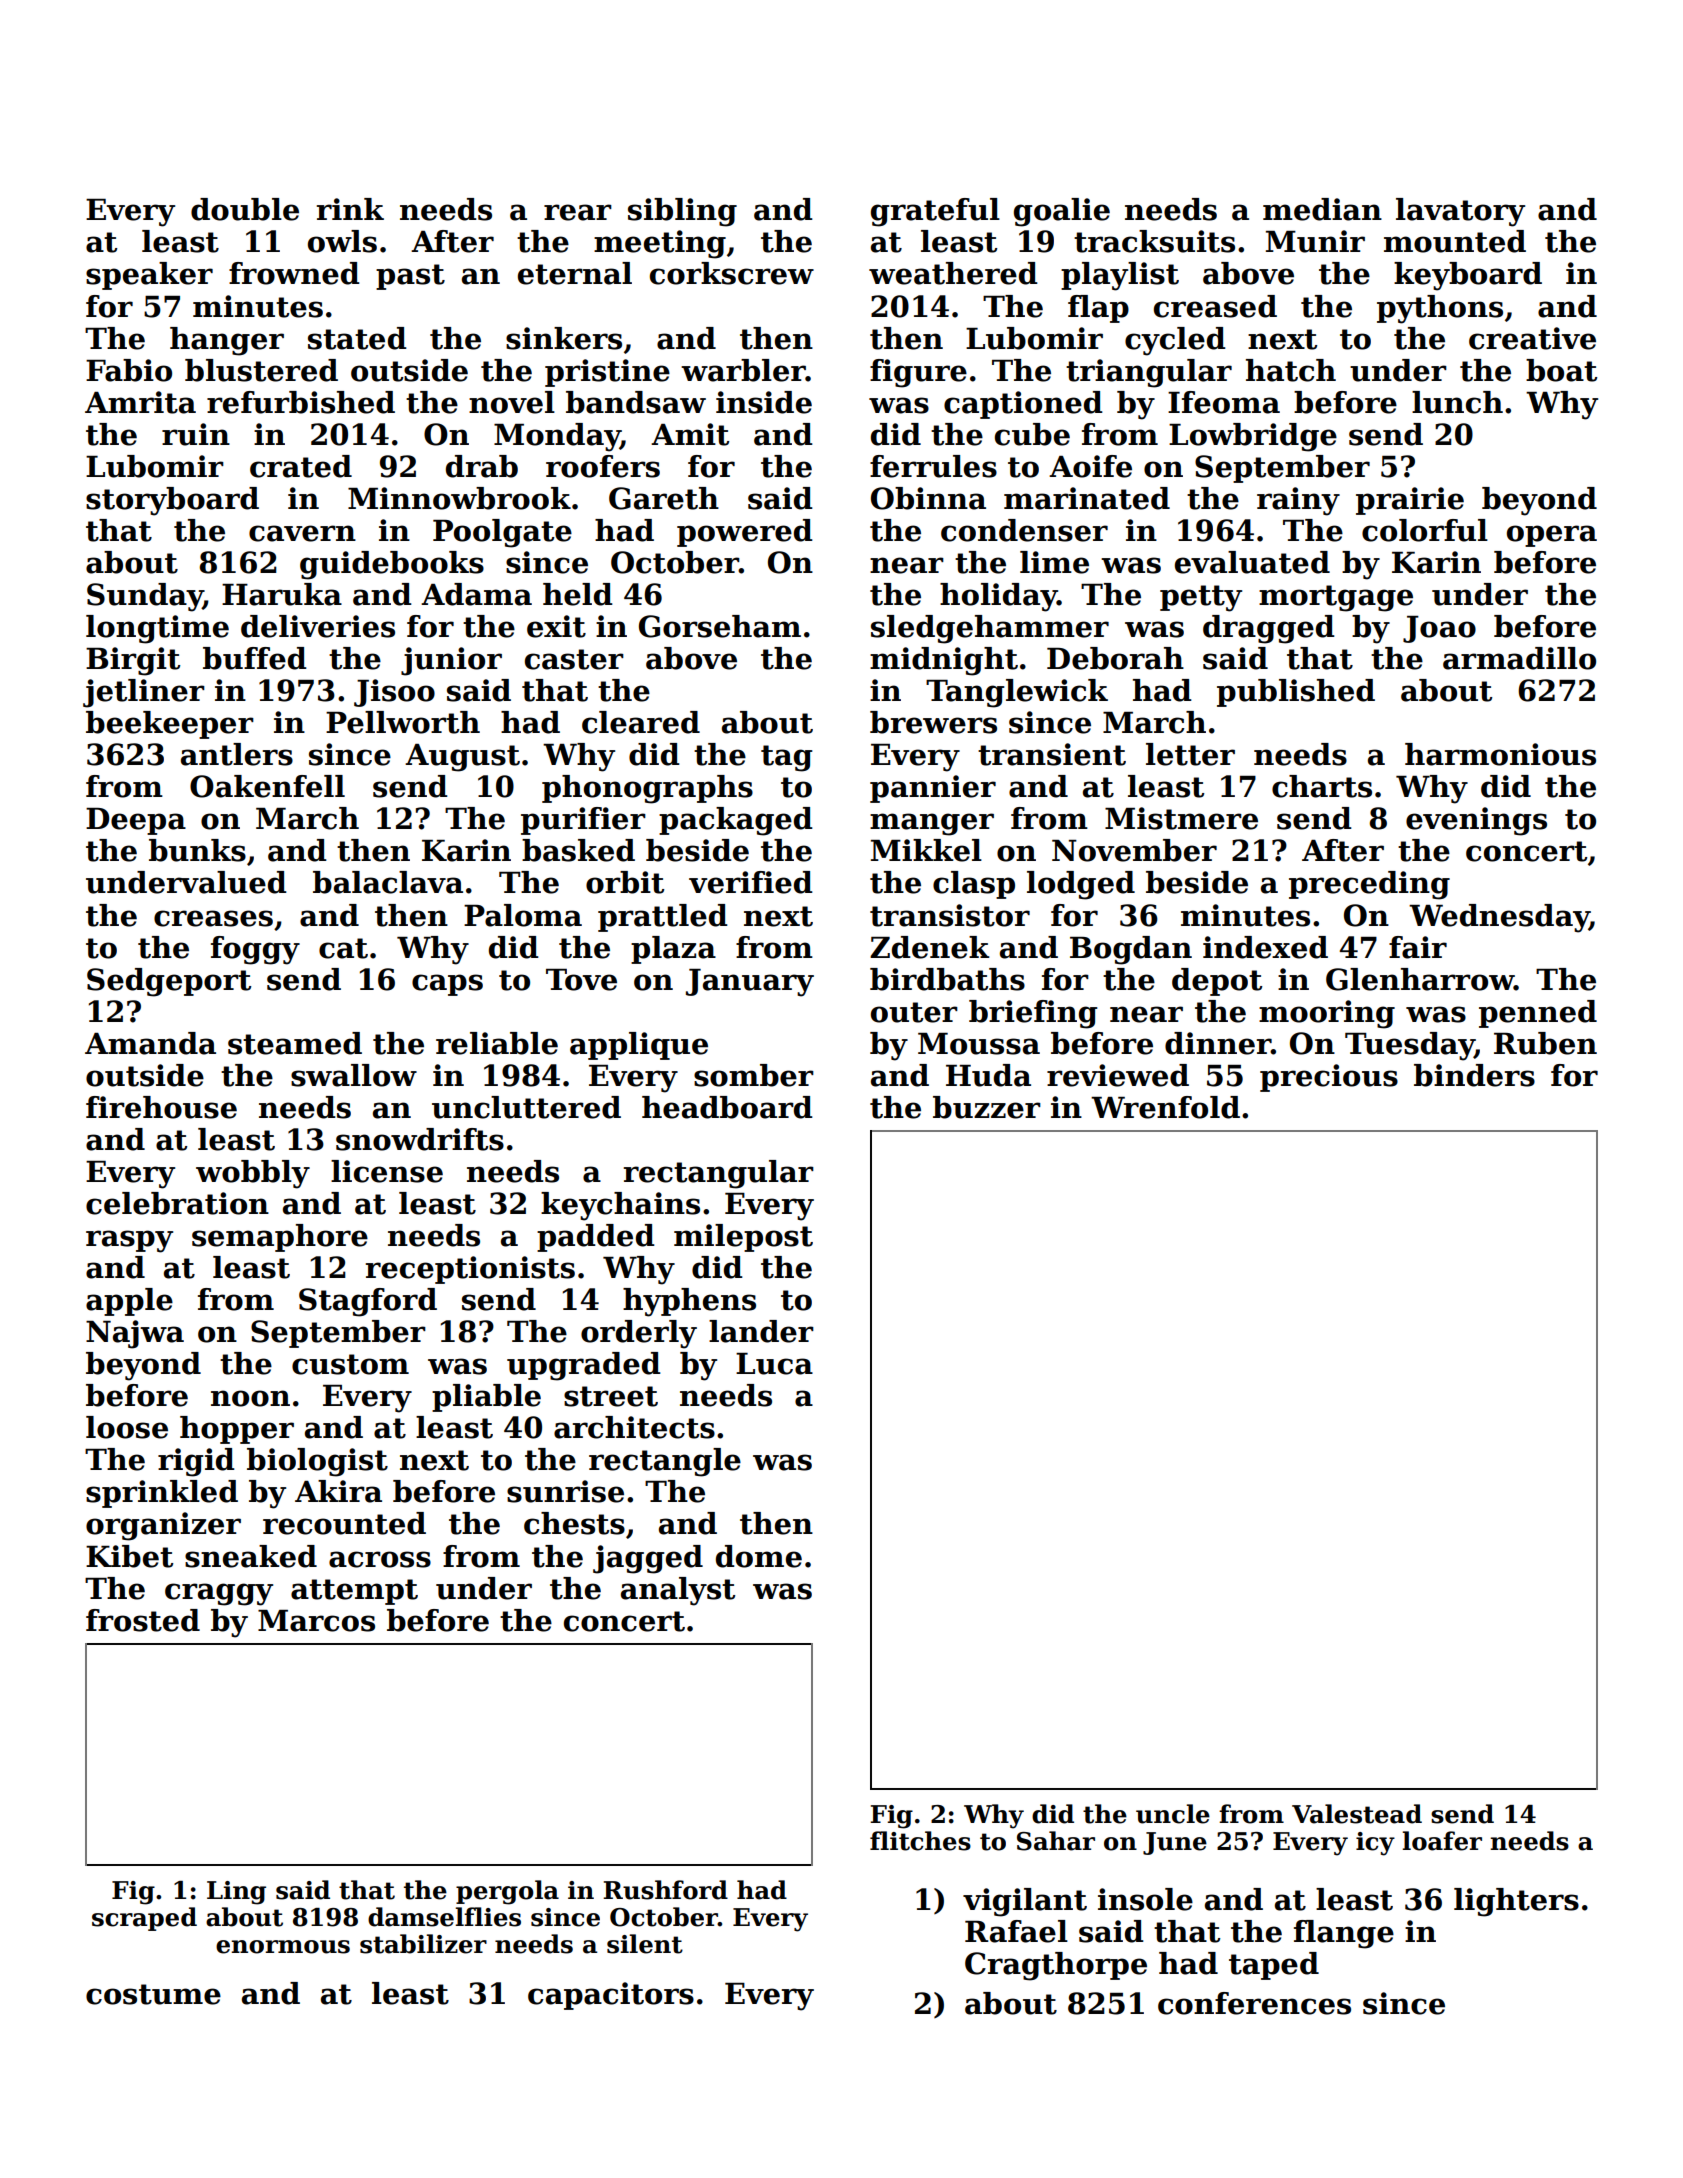 This screenshot has height=2178, width=1683. I want to click on Wrenfold, so click(1165, 1107).
